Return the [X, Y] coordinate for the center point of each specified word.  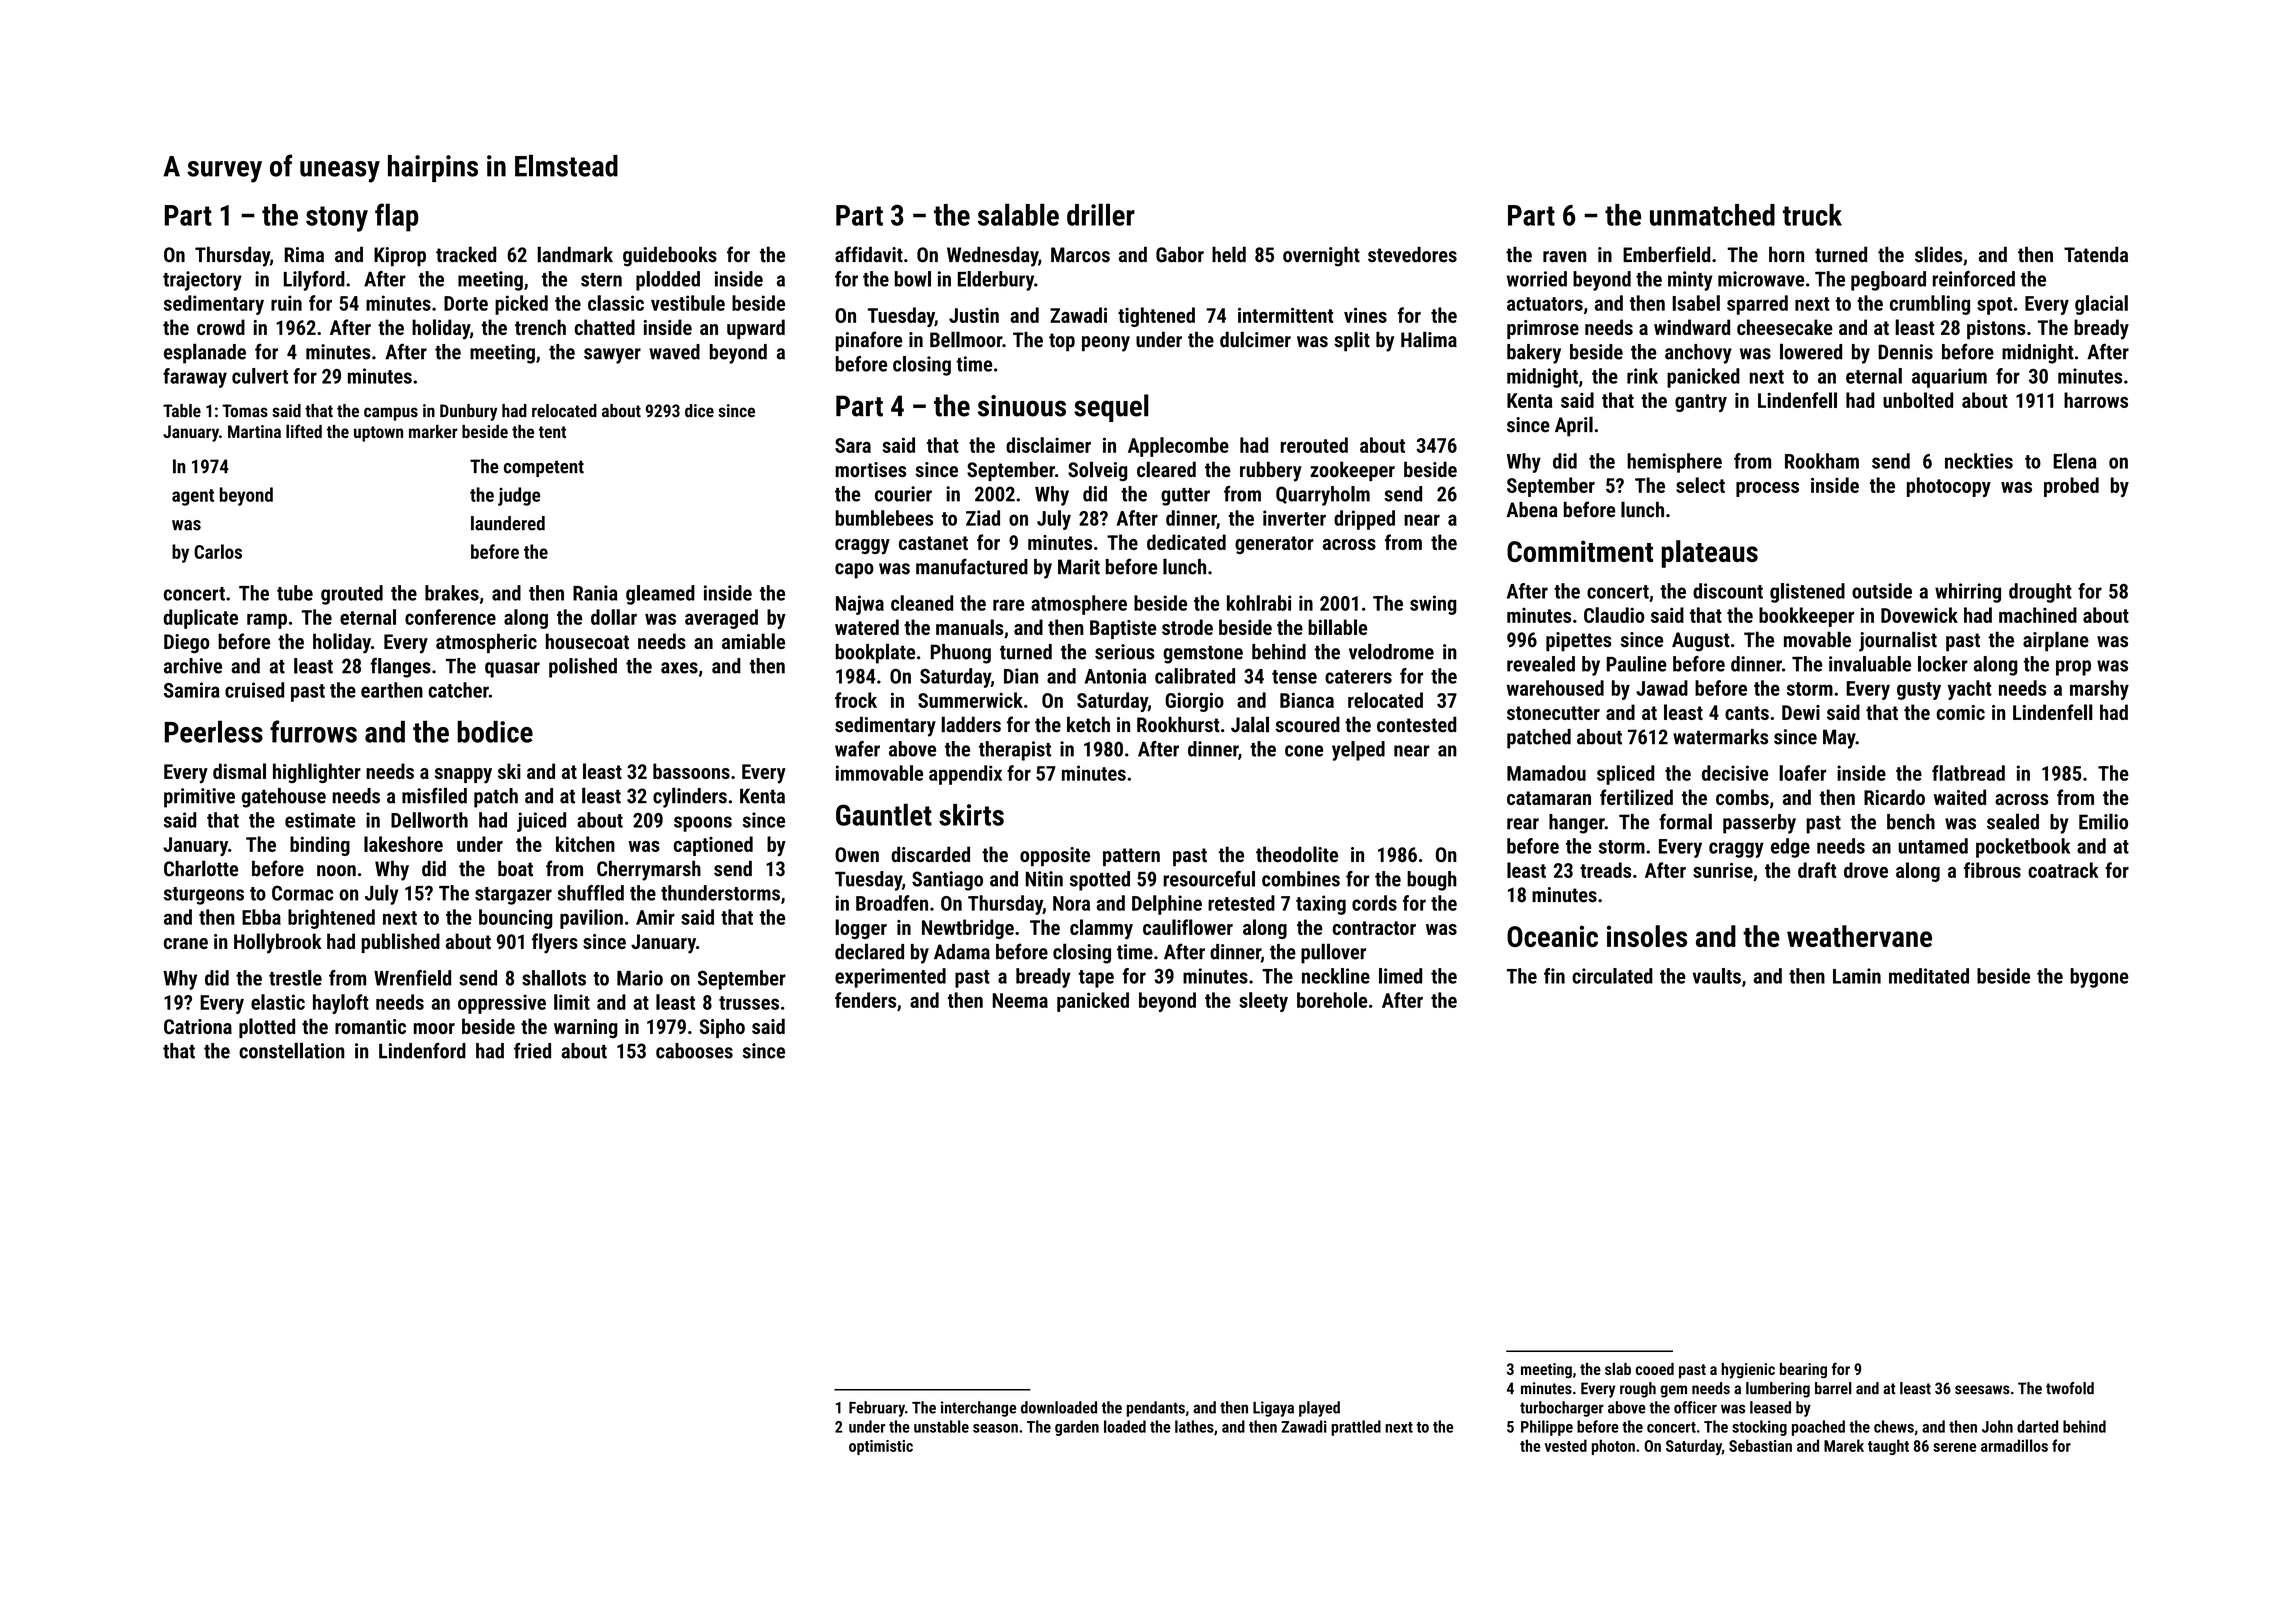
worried [1537, 279]
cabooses [694, 1051]
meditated [1929, 976]
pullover [1333, 953]
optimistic [881, 1447]
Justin [974, 315]
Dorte [466, 303]
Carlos [218, 551]
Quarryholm [1323, 496]
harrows [2096, 400]
